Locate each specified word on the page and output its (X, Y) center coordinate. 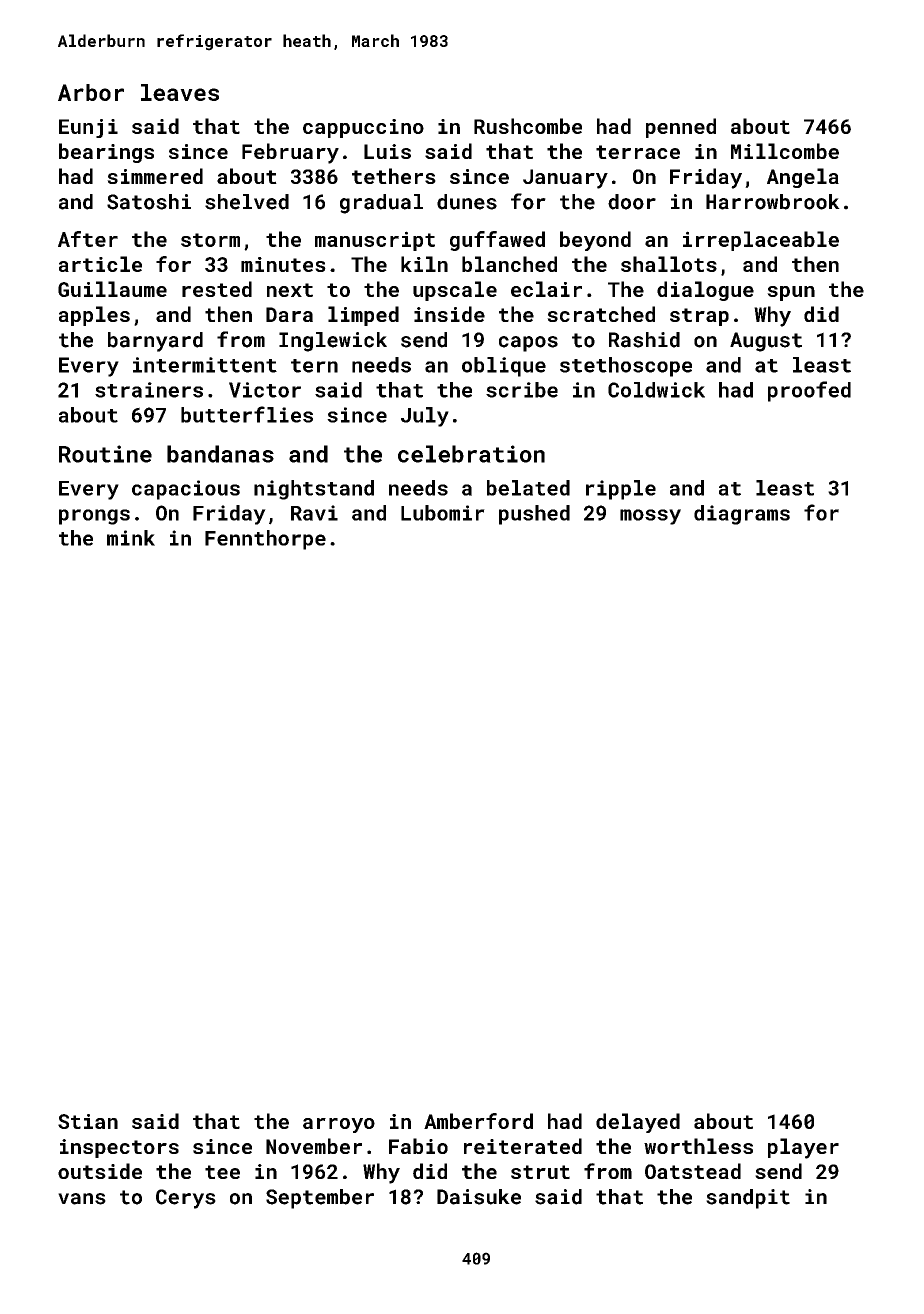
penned (681, 128)
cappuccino (363, 128)
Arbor (91, 92)
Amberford (478, 1121)
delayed (638, 1123)
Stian (88, 1121)
